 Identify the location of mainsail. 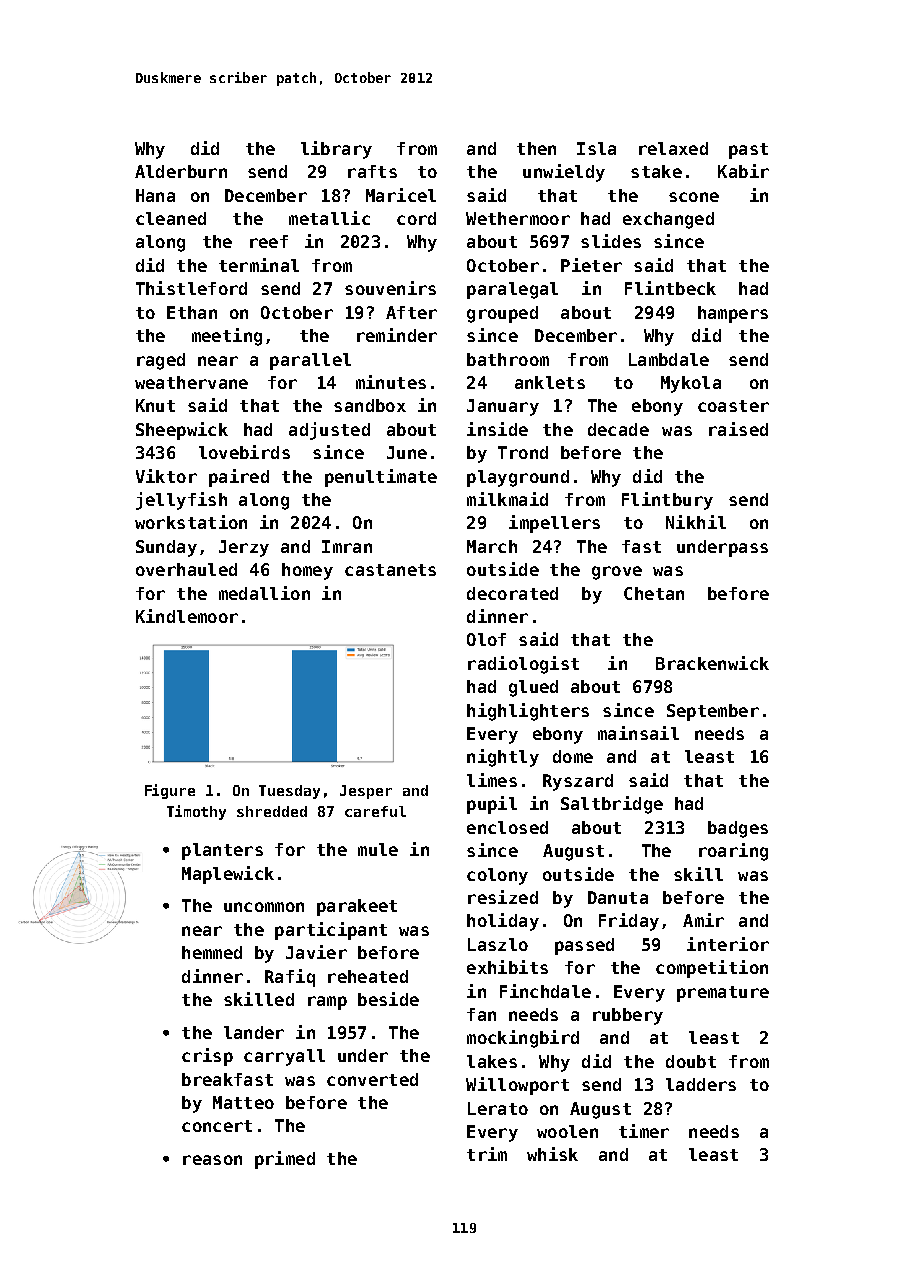
(638, 733).
